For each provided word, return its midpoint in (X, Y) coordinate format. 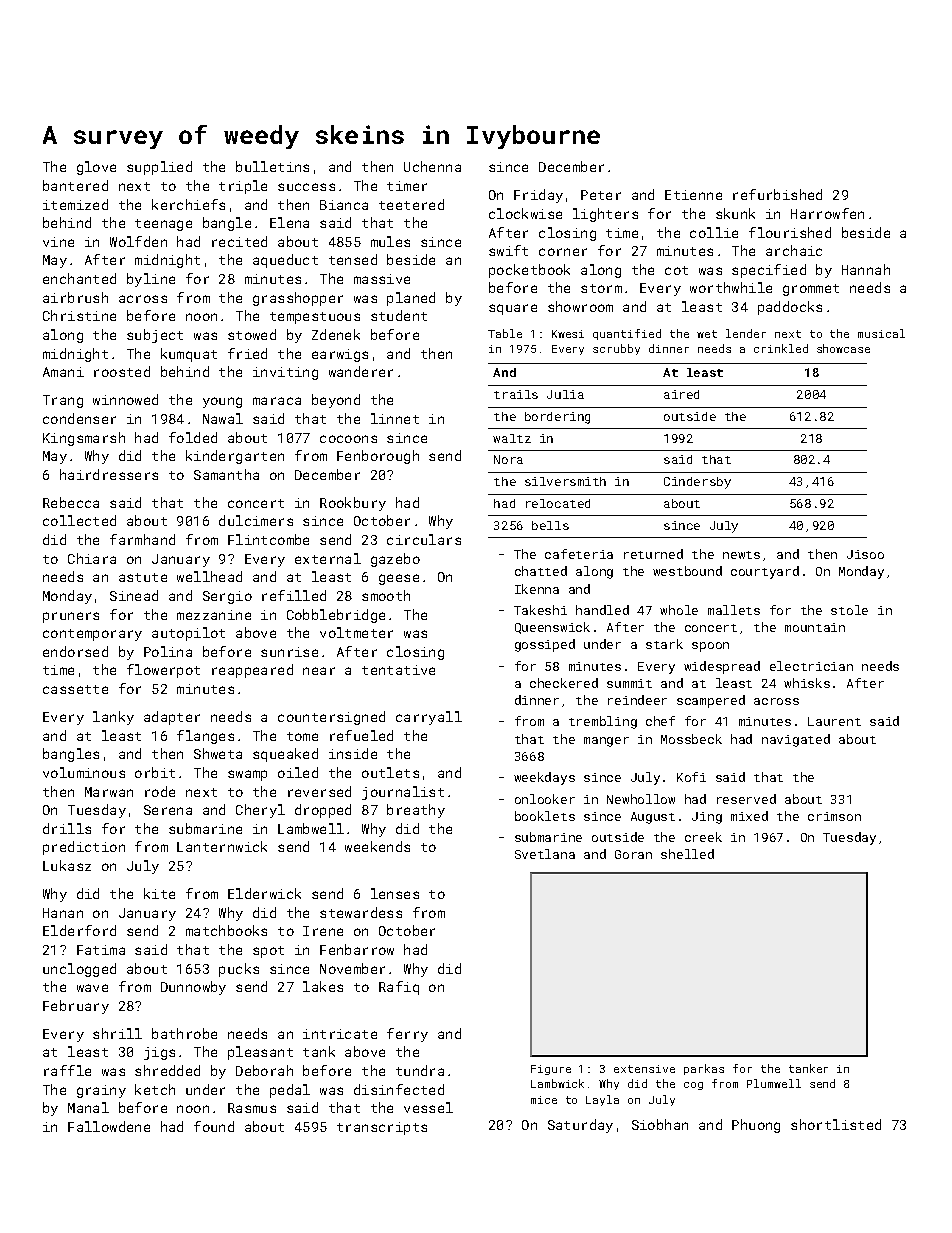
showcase (843, 348)
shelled (687, 854)
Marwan (109, 792)
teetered (411, 204)
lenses (395, 893)
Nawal (223, 418)
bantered (75, 185)
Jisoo (865, 554)
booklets (545, 816)
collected (79, 520)
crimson (834, 816)
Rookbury (353, 504)
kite (159, 893)
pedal (290, 1091)
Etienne (693, 195)
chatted (541, 571)
